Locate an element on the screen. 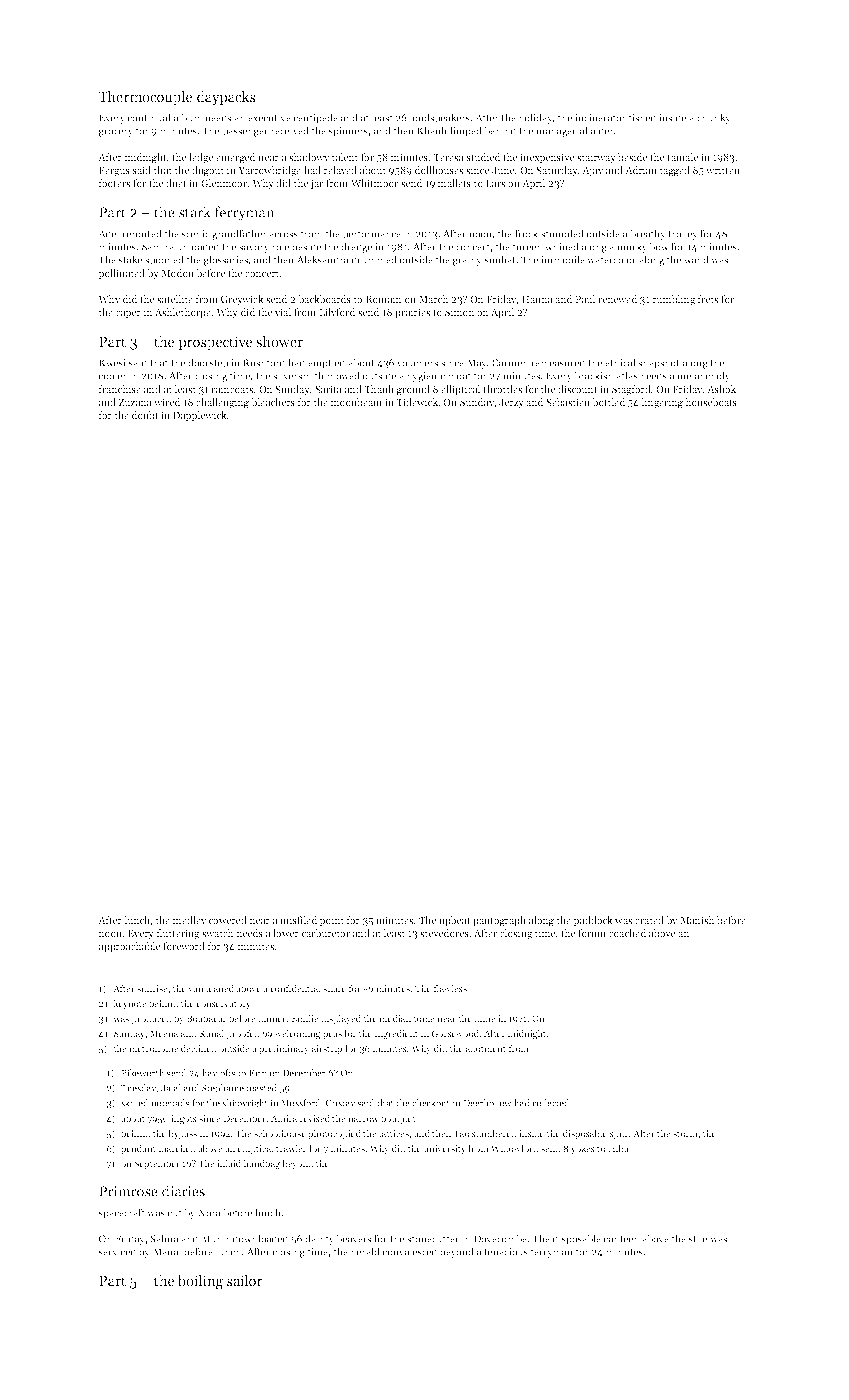 This screenshot has height=1400, width=849. Manish is located at coordinates (697, 920).
